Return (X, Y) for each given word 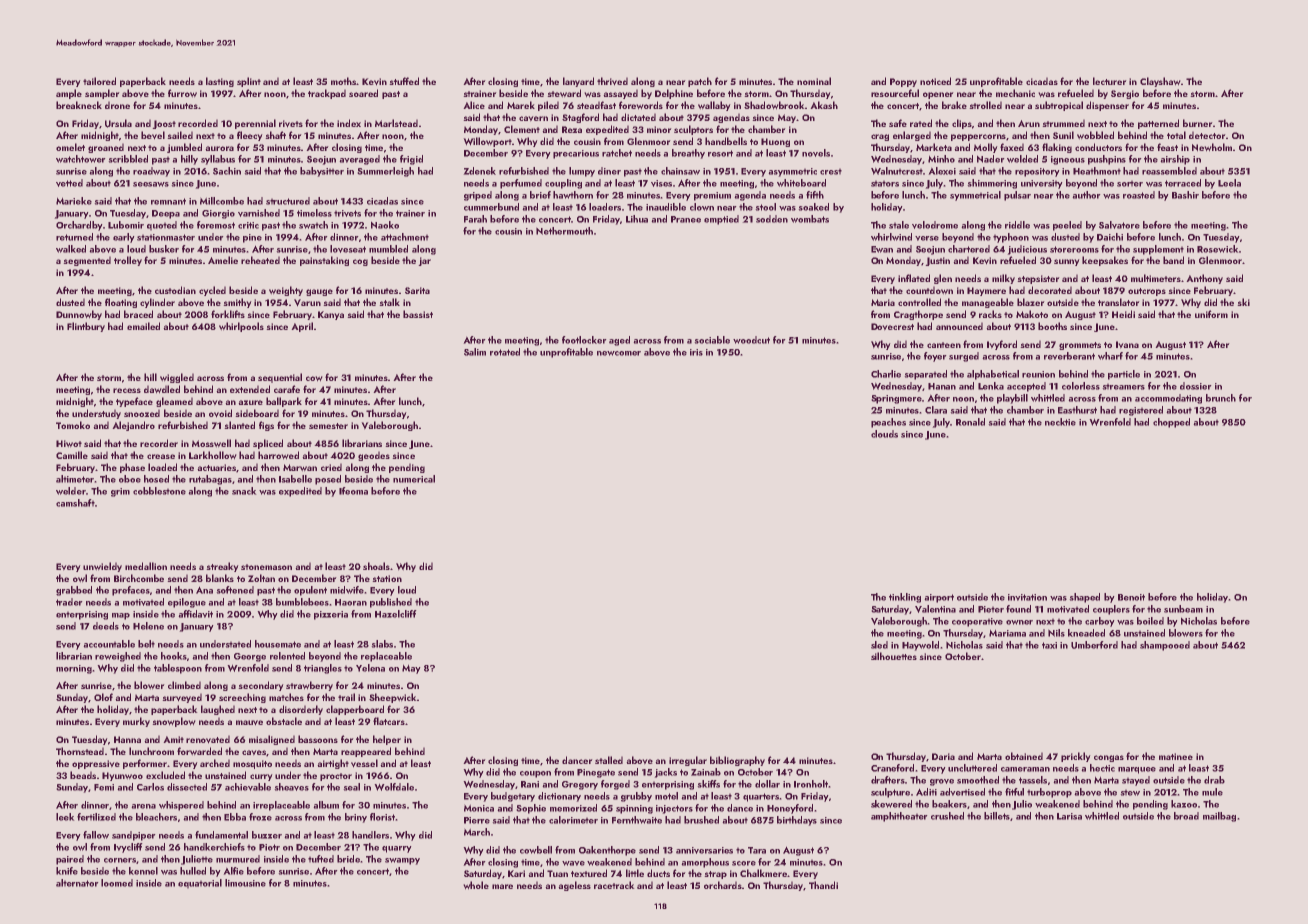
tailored (99, 81)
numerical (414, 479)
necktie (1060, 422)
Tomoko (73, 425)
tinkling (905, 598)
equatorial (200, 884)
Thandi (823, 885)
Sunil (1063, 135)
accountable (109, 644)
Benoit (1131, 597)
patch (700, 82)
